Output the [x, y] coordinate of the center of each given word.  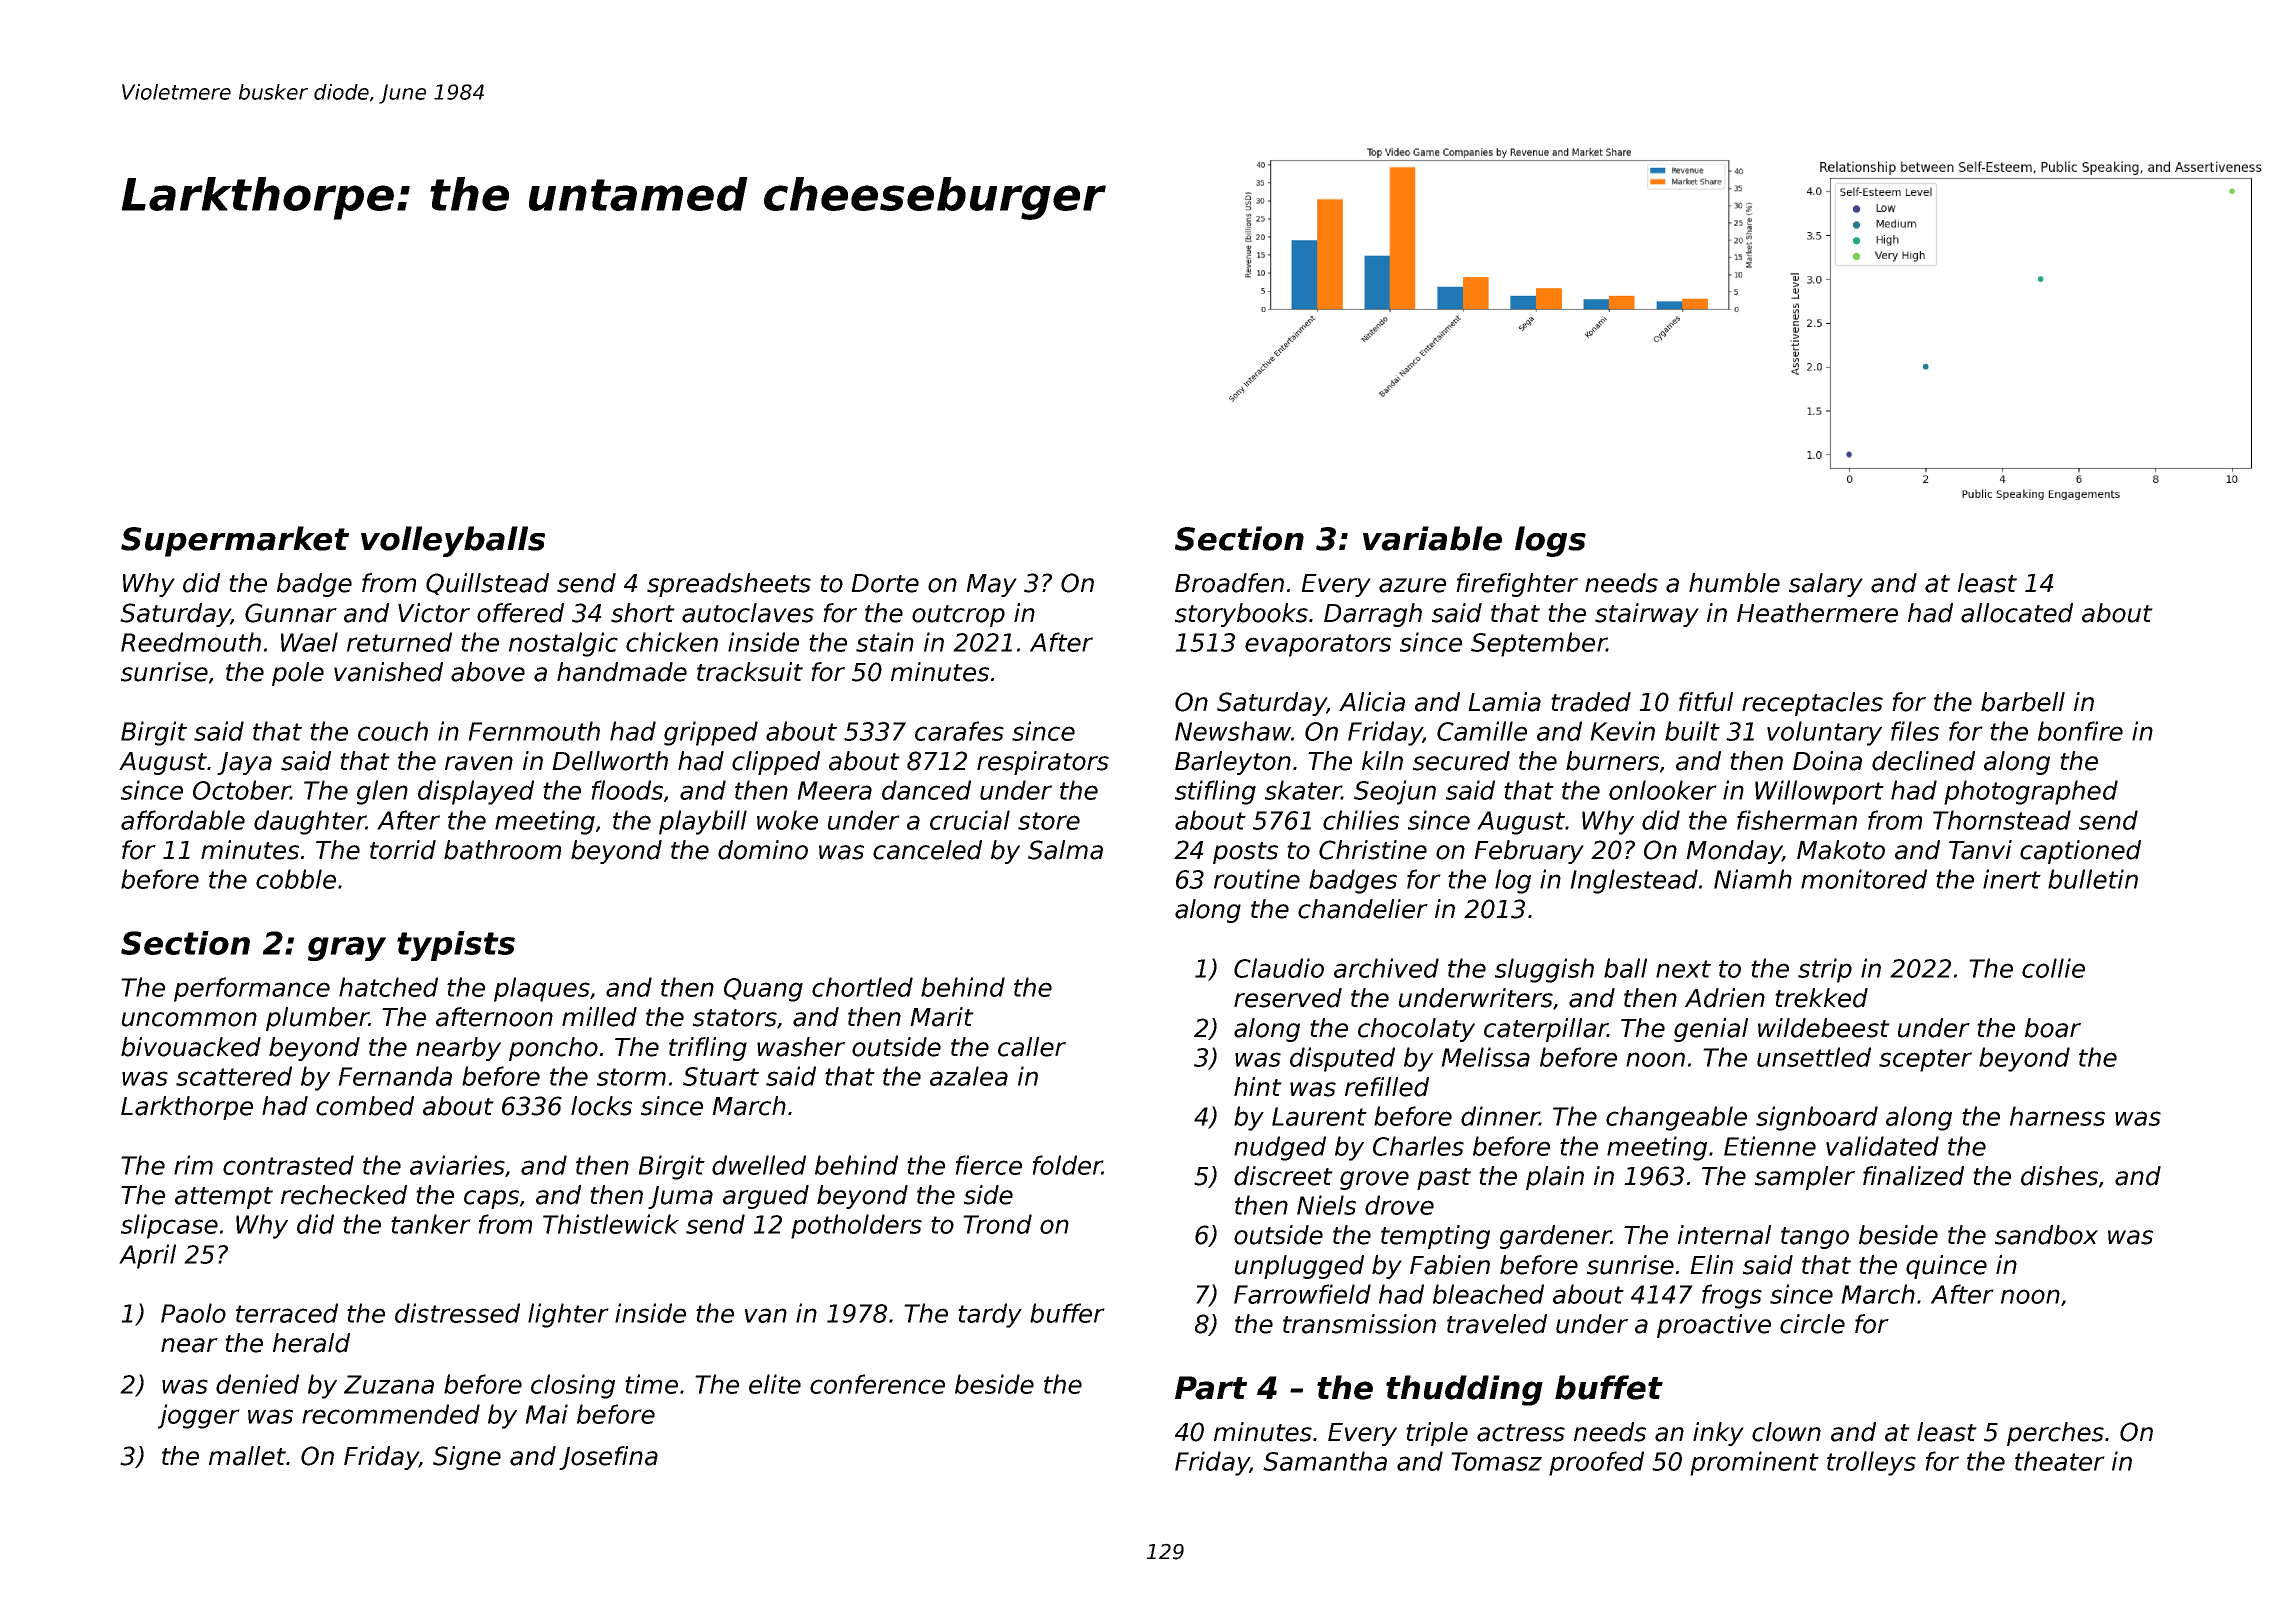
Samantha [1325, 1461]
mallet [248, 1456]
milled [599, 1017]
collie [2053, 968]
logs [1550, 541]
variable [1432, 538]
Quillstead [487, 584]
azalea [969, 1076]
